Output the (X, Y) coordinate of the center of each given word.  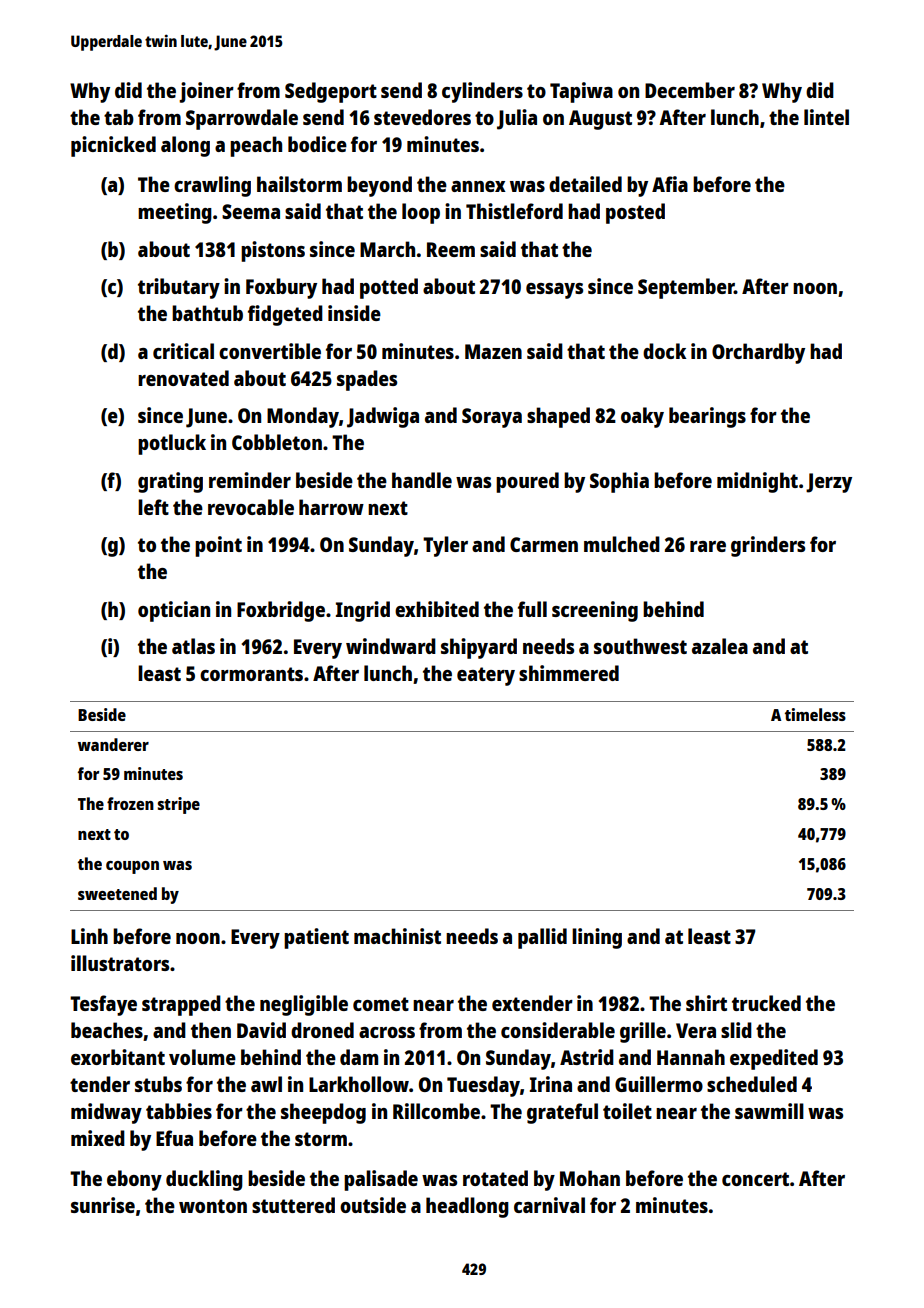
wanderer (113, 744)
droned (322, 1030)
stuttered (293, 1205)
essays (554, 291)
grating (170, 482)
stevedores (422, 117)
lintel (826, 117)
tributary (179, 288)
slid (736, 1030)
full (532, 609)
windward (391, 646)
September (686, 288)
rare (708, 546)
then (211, 1030)
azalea (720, 646)
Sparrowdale (242, 119)
